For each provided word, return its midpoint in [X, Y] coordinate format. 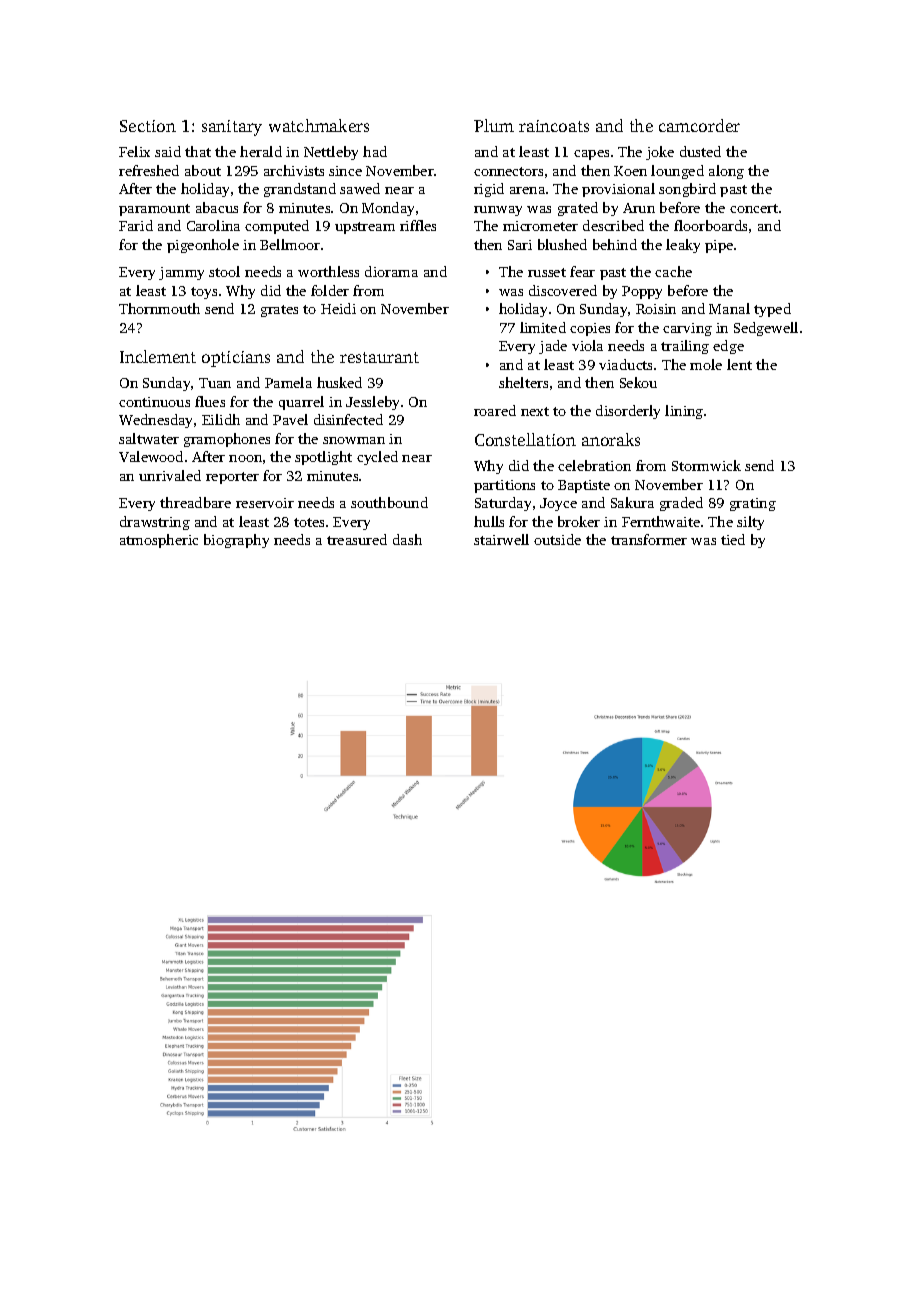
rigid [489, 190]
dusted [700, 151]
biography [236, 541]
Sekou [638, 382]
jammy [181, 273]
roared [495, 410]
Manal [729, 308]
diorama [391, 271]
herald [261, 151]
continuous [154, 402]
